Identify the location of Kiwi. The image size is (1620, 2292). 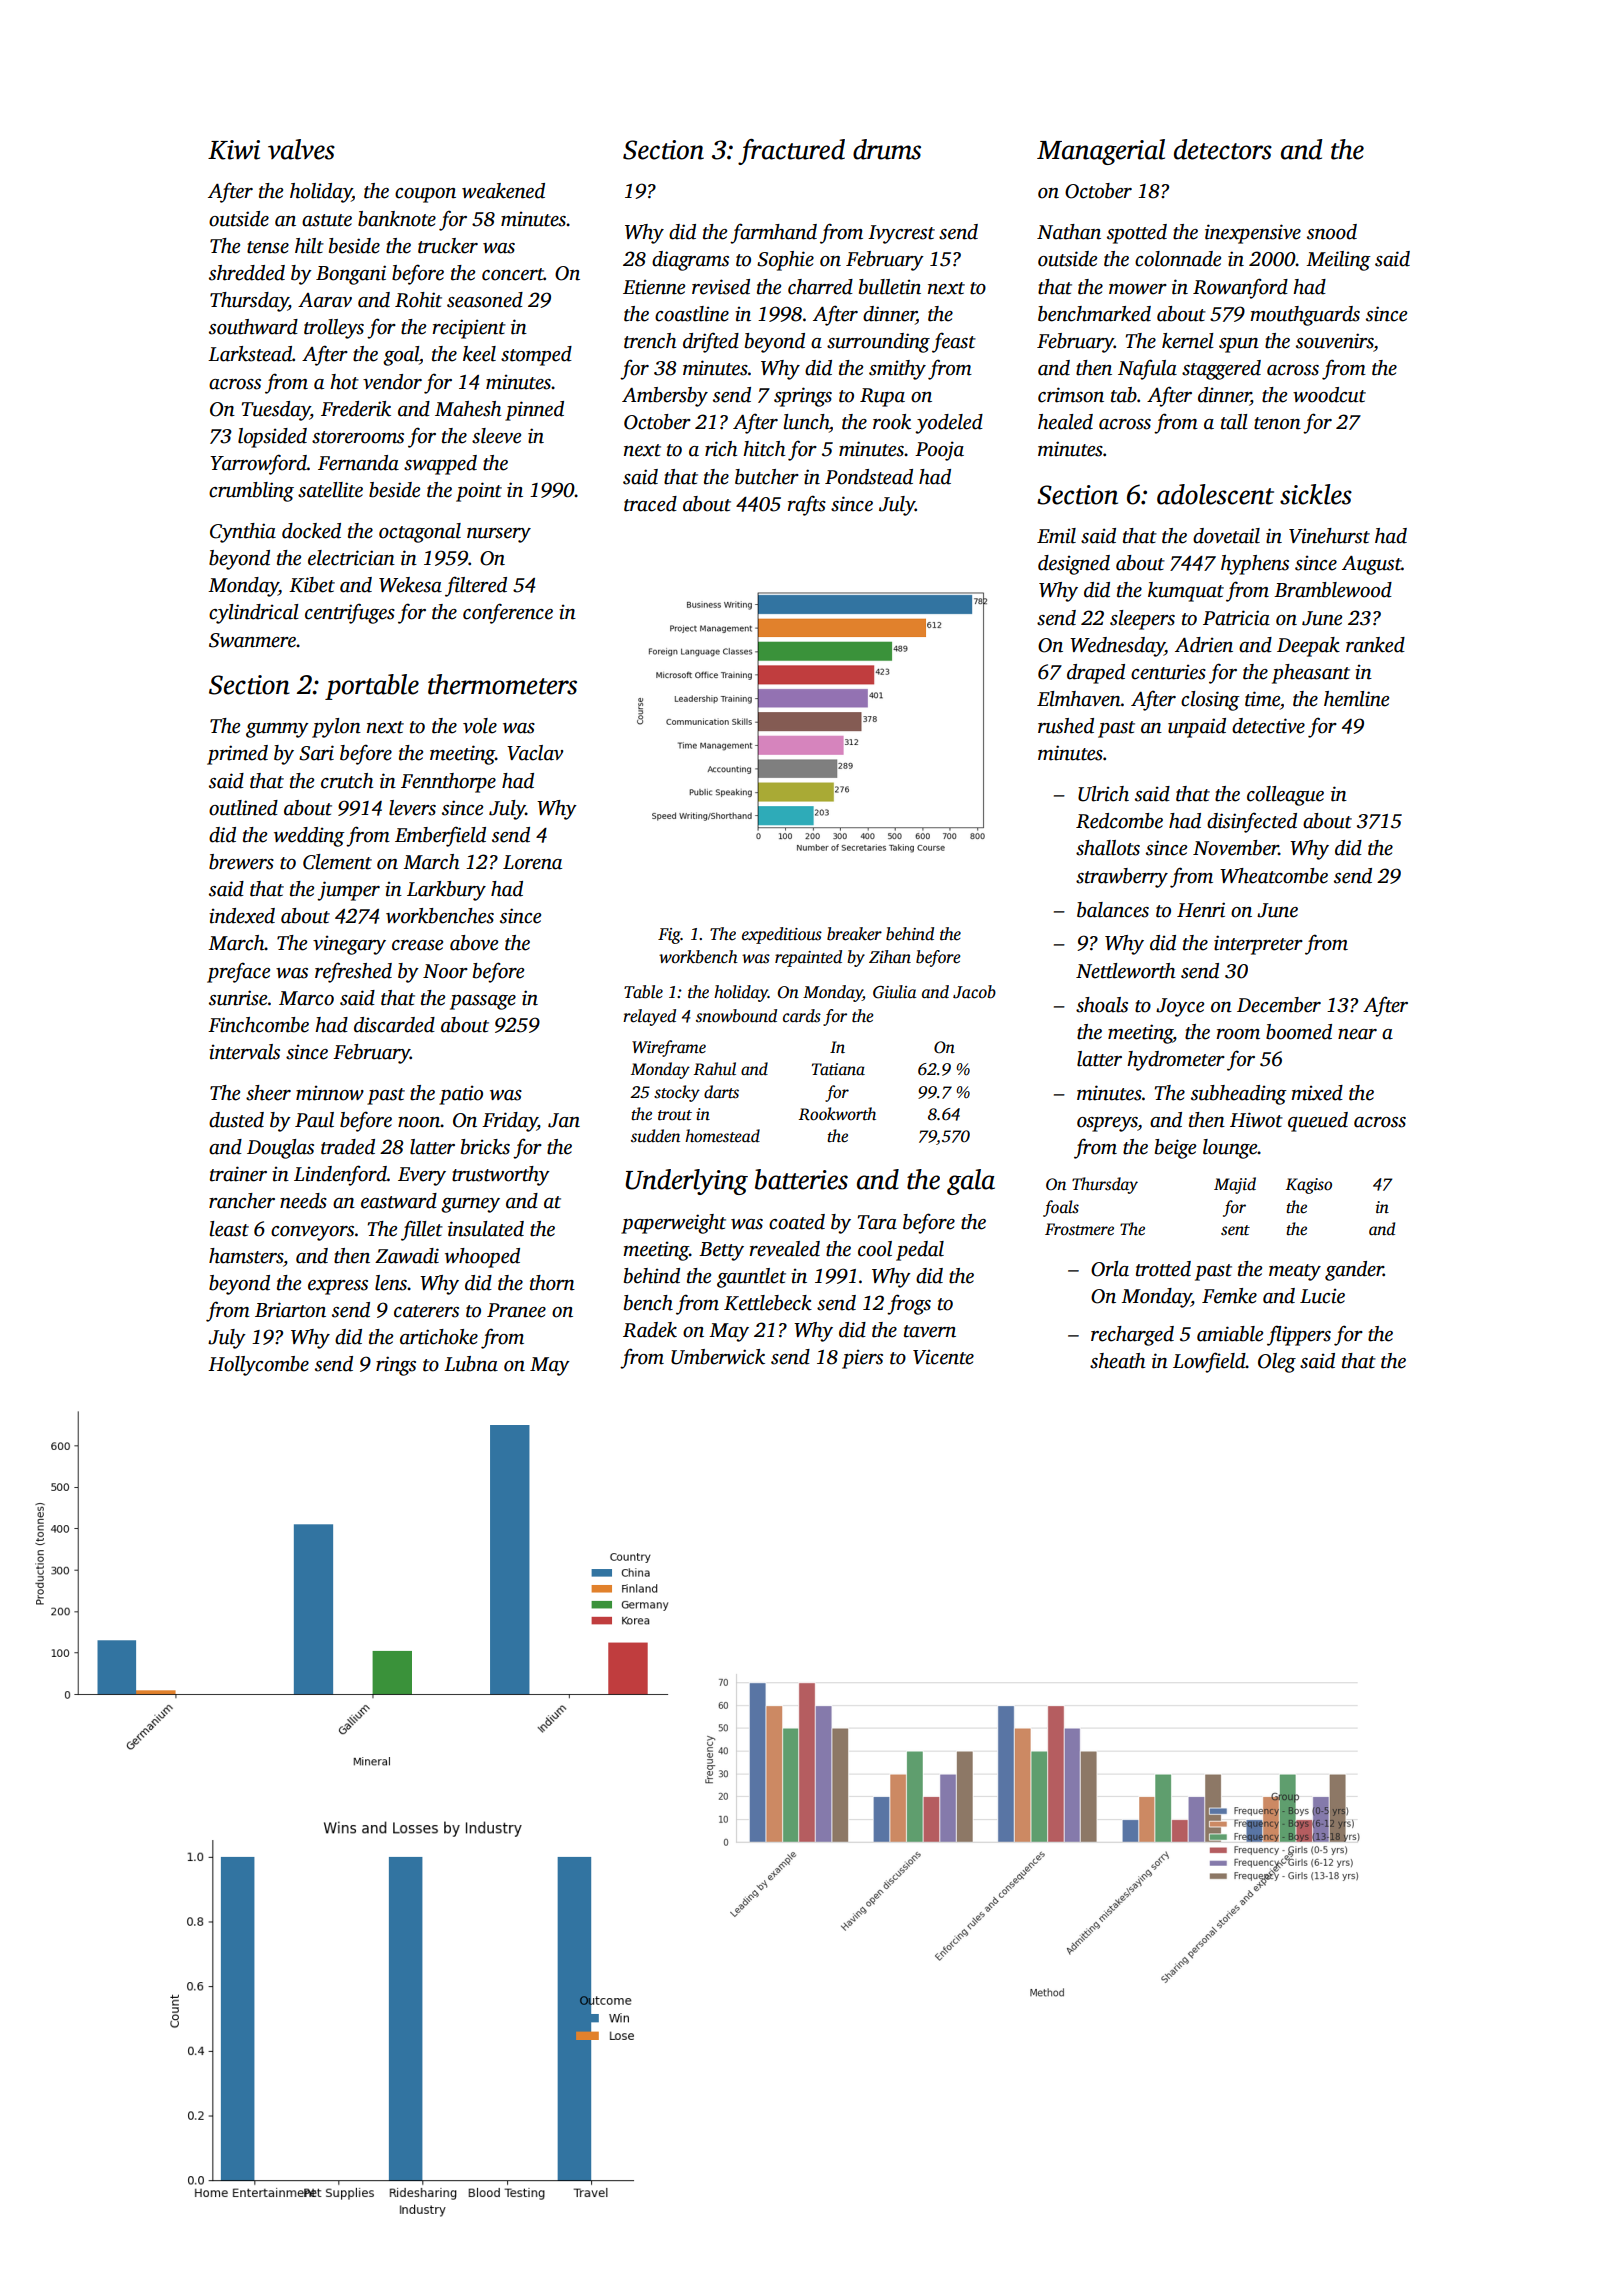
(234, 150).
